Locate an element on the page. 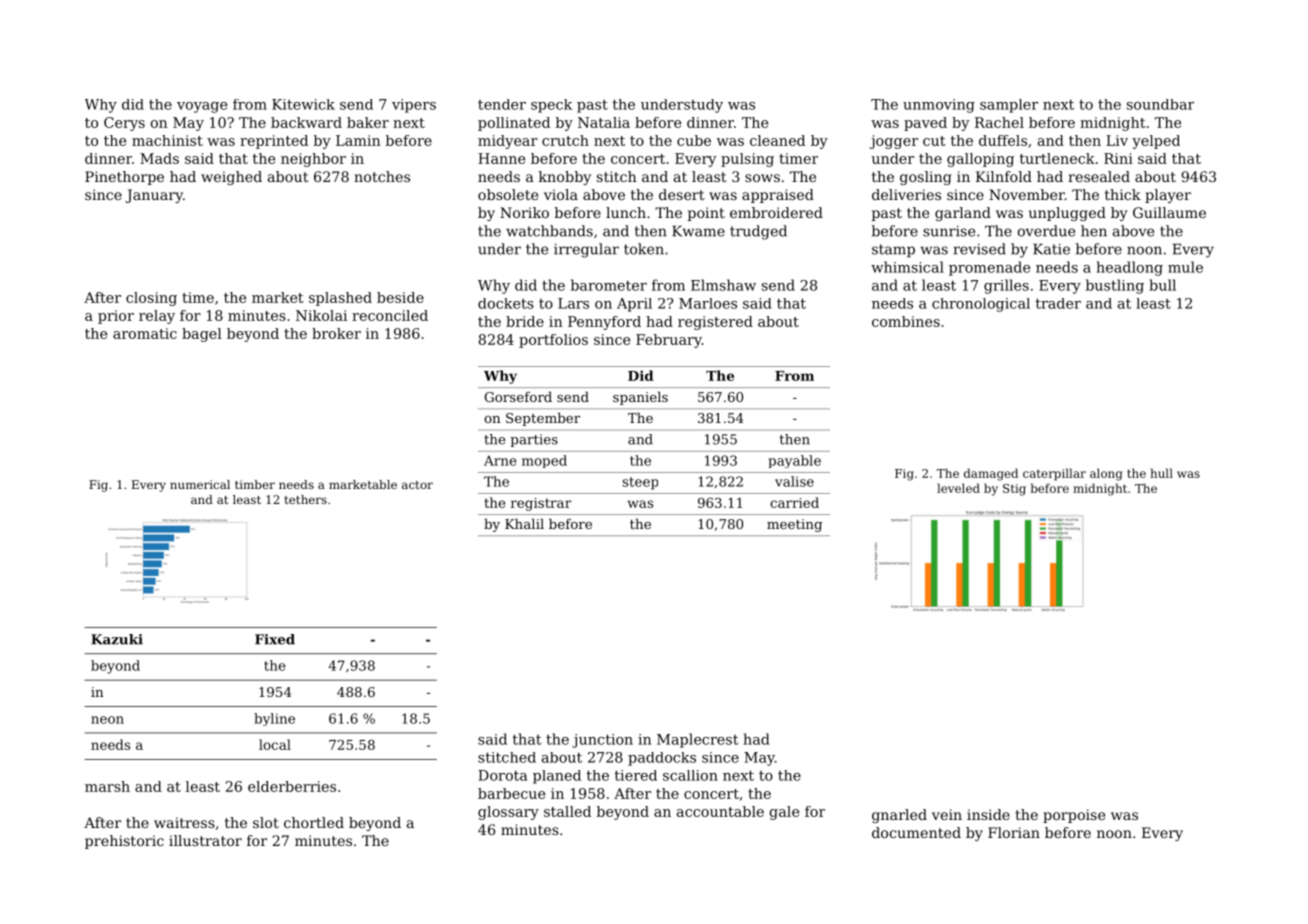 The image size is (1308, 924). prehistoric is located at coordinates (124, 842).
